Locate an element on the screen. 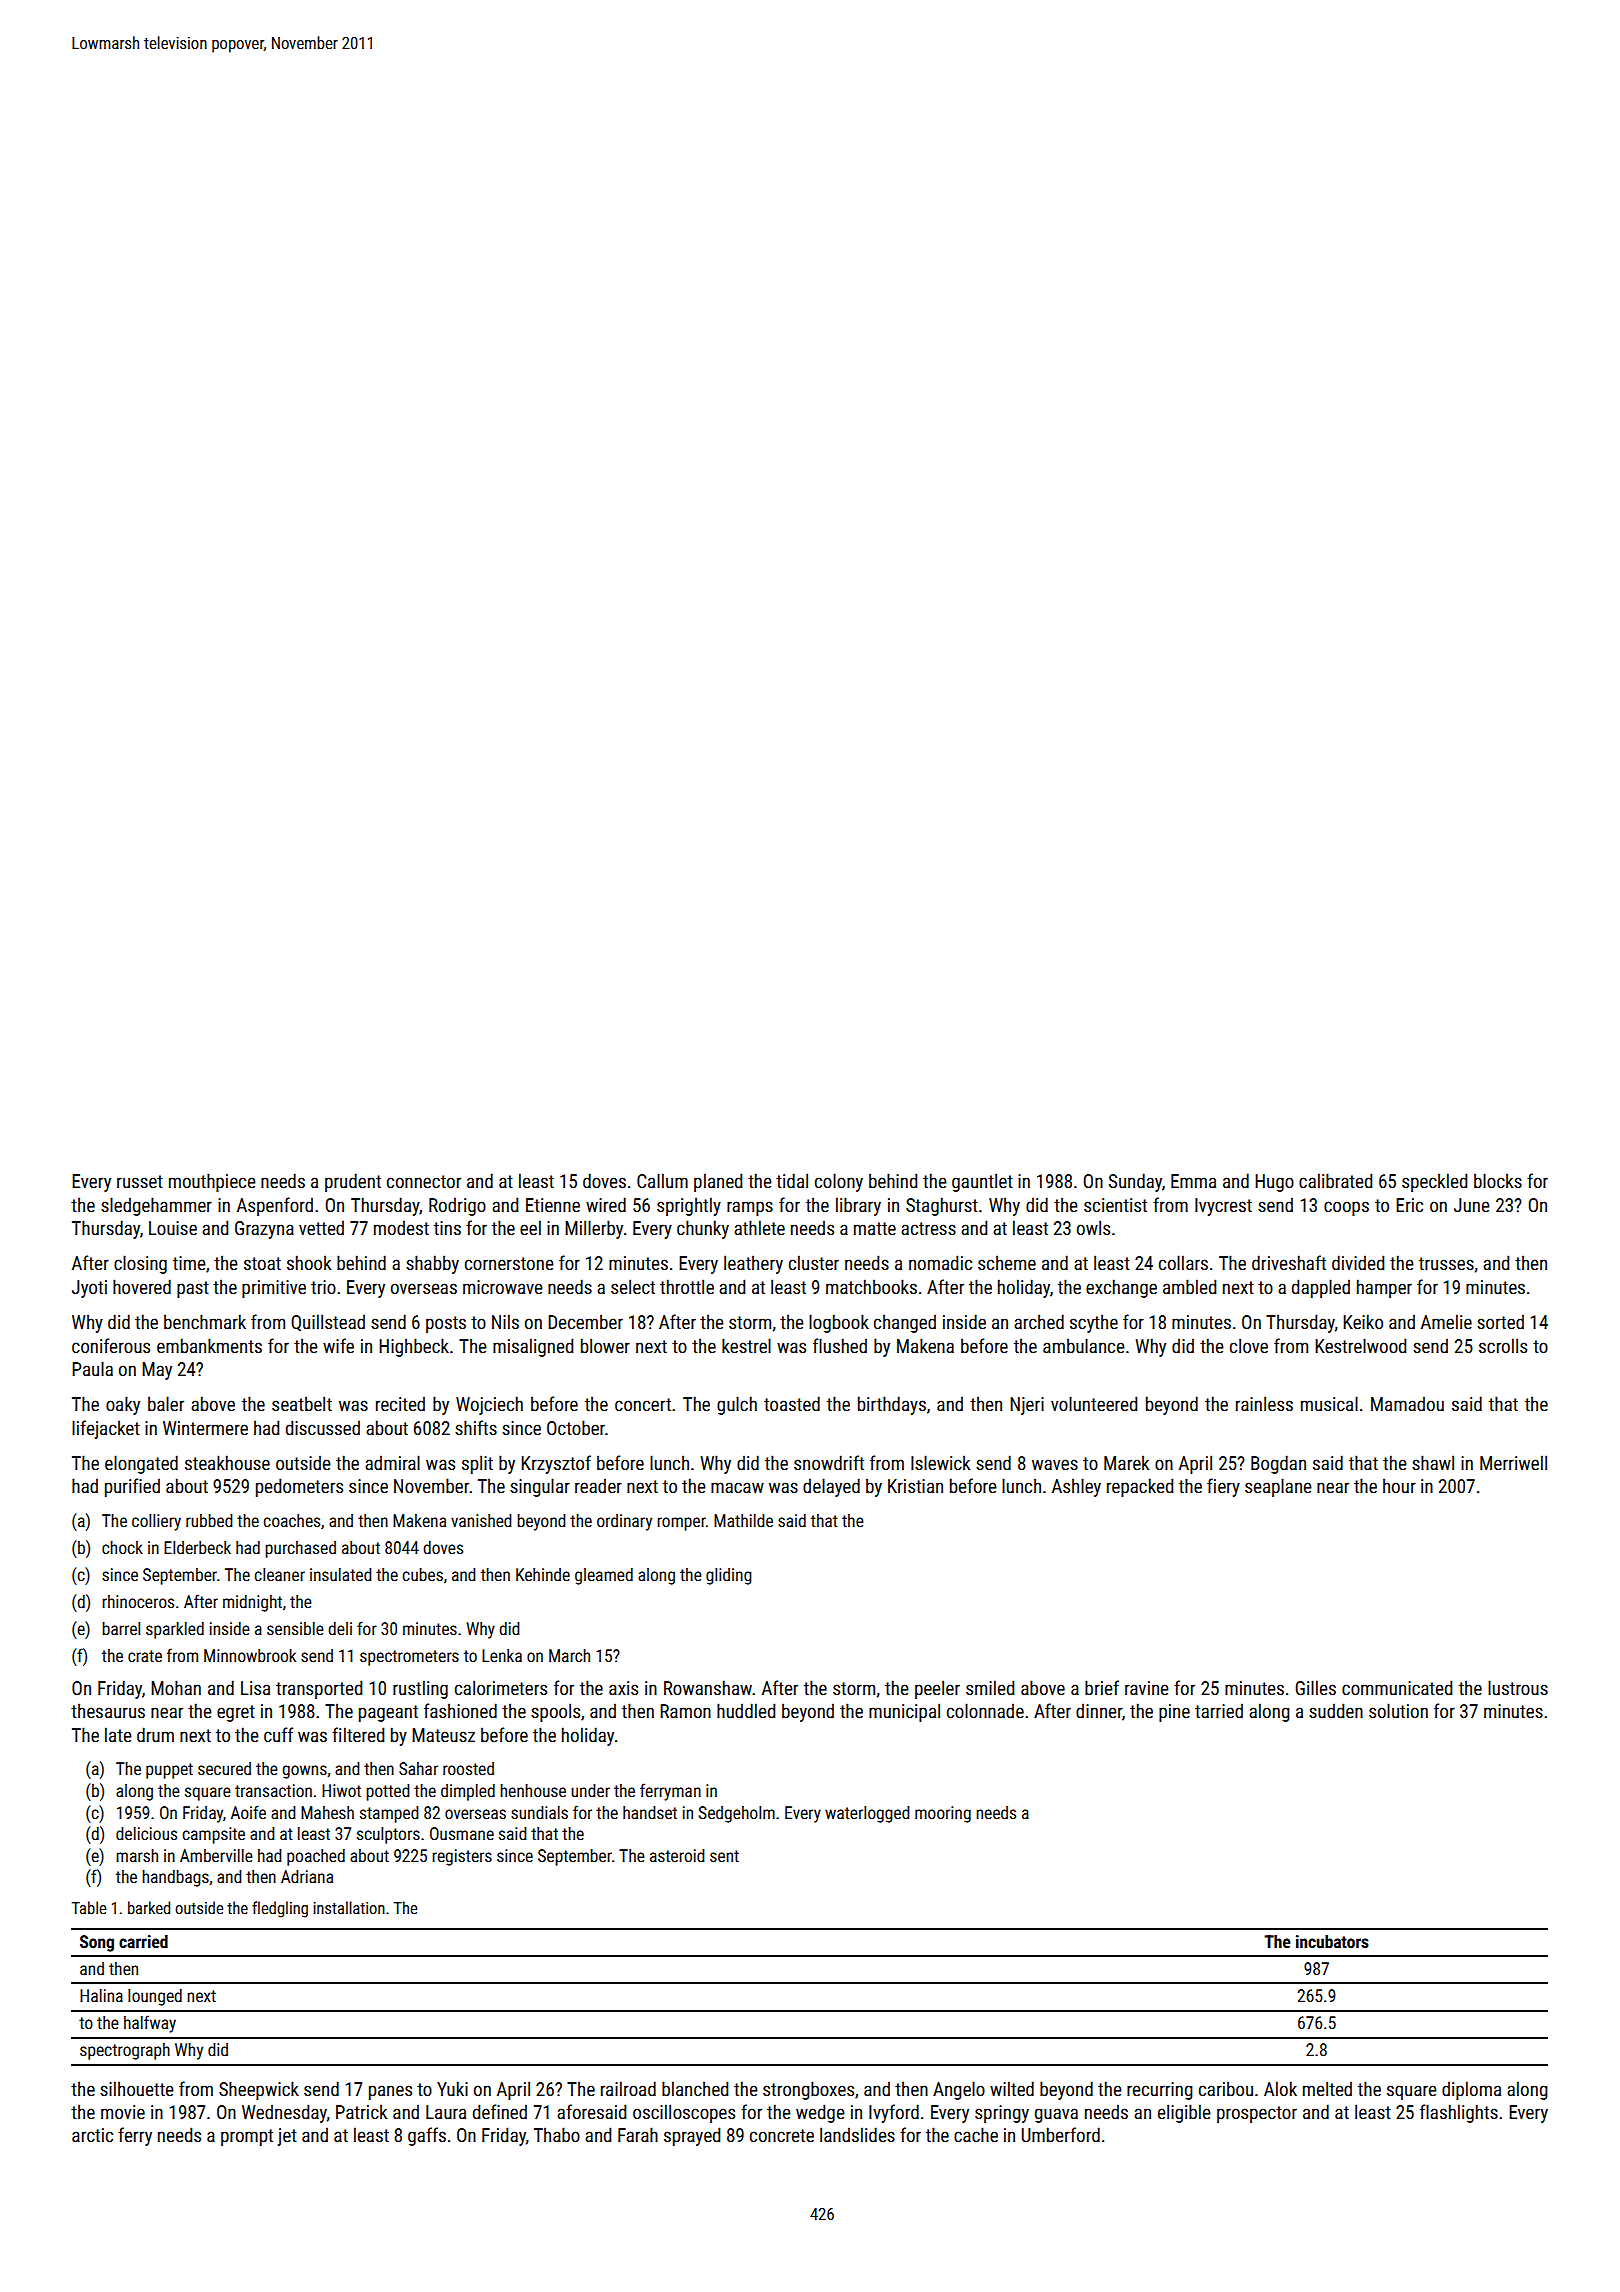 The image size is (1620, 2292). sent is located at coordinates (724, 1856).
